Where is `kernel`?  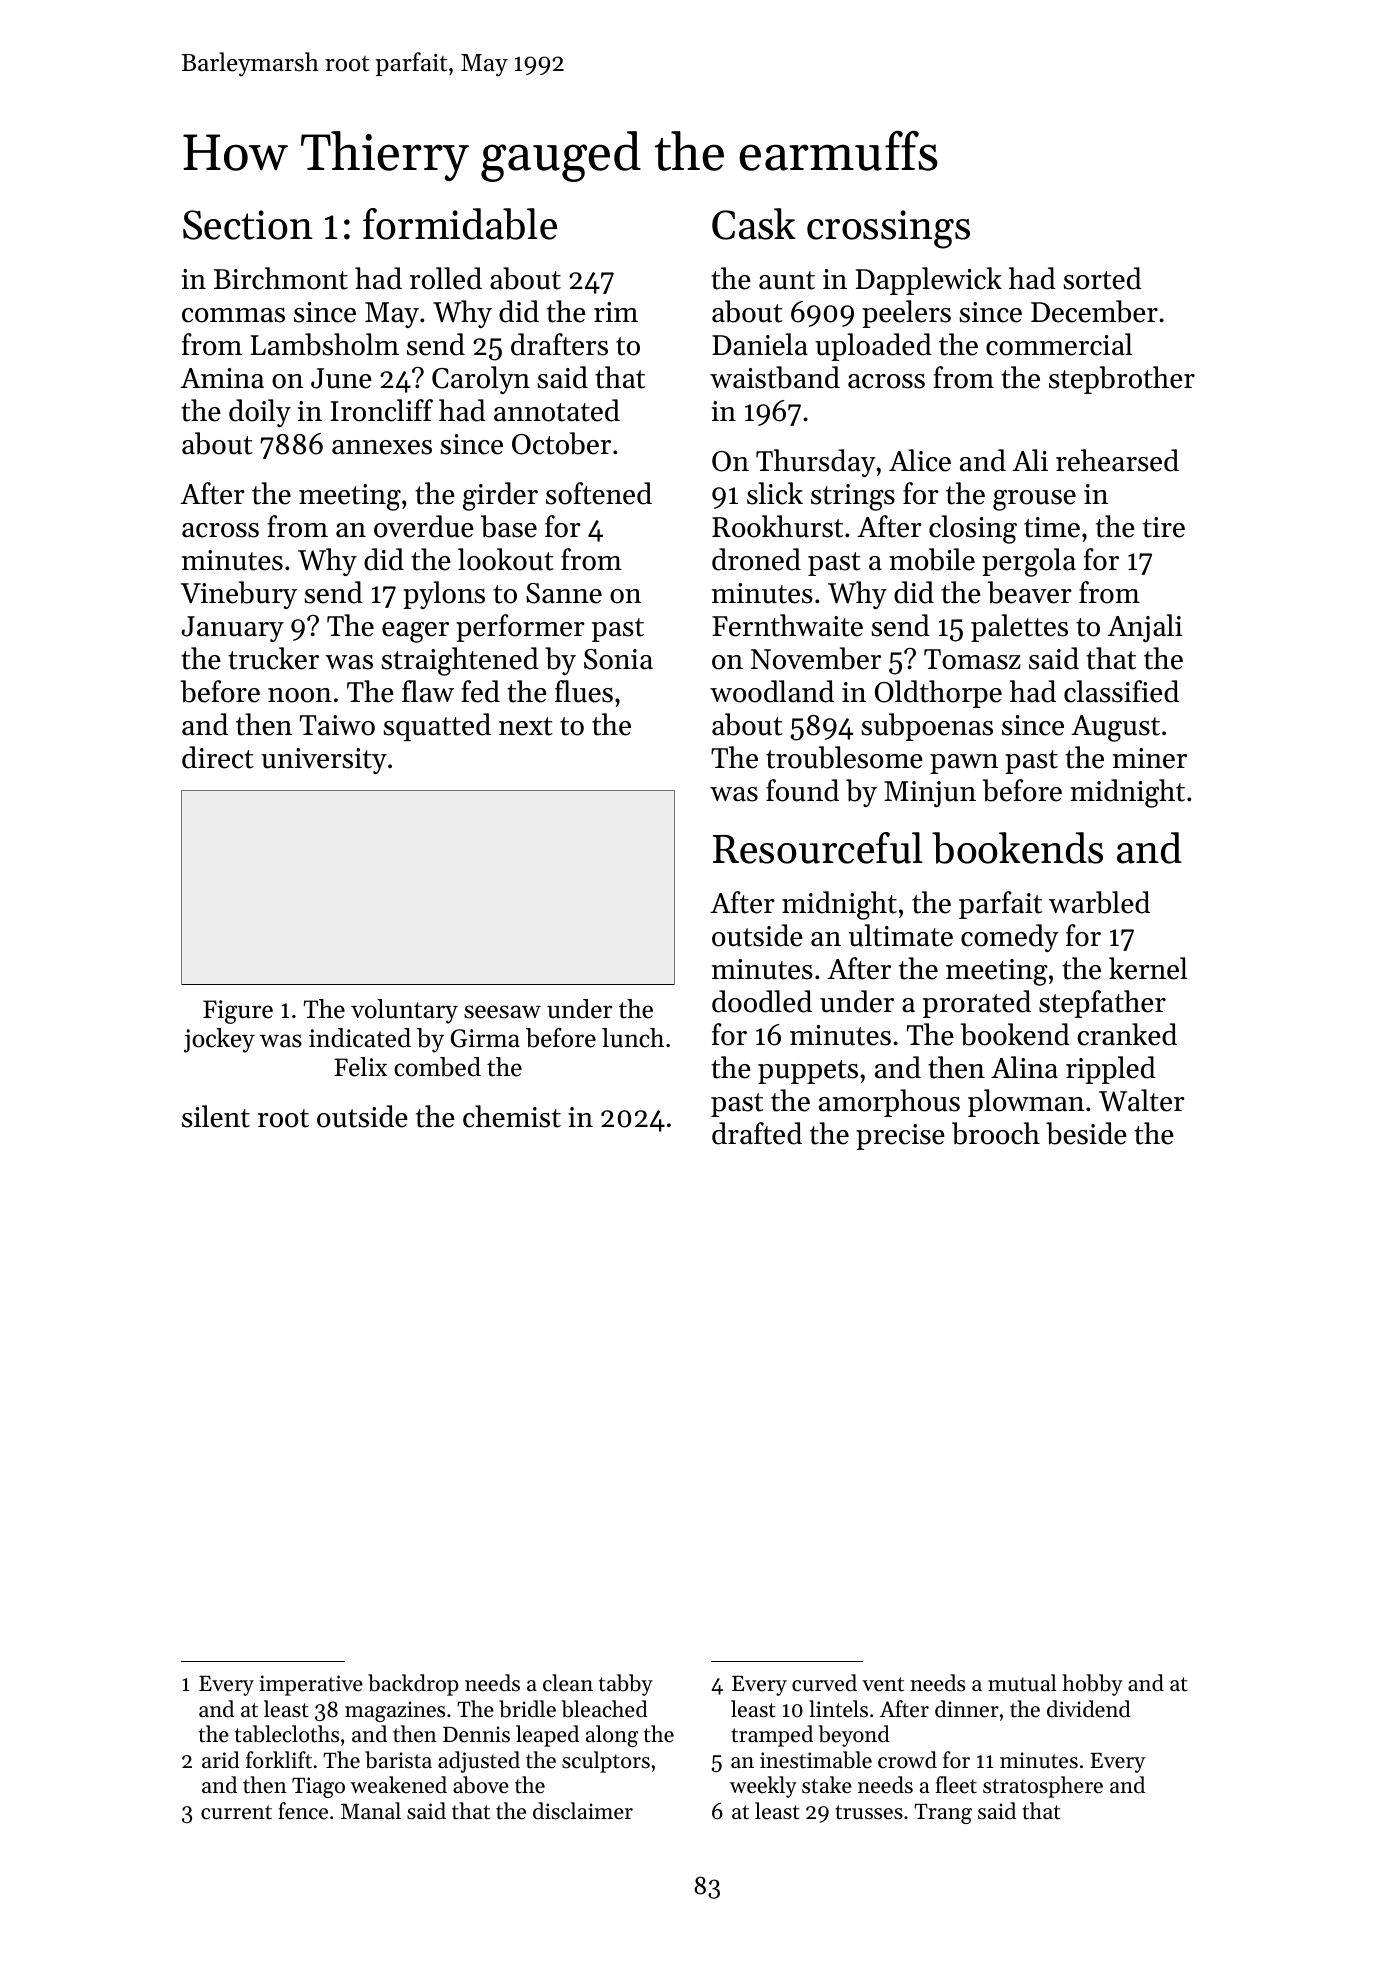 kernel is located at coordinates (1148, 968).
